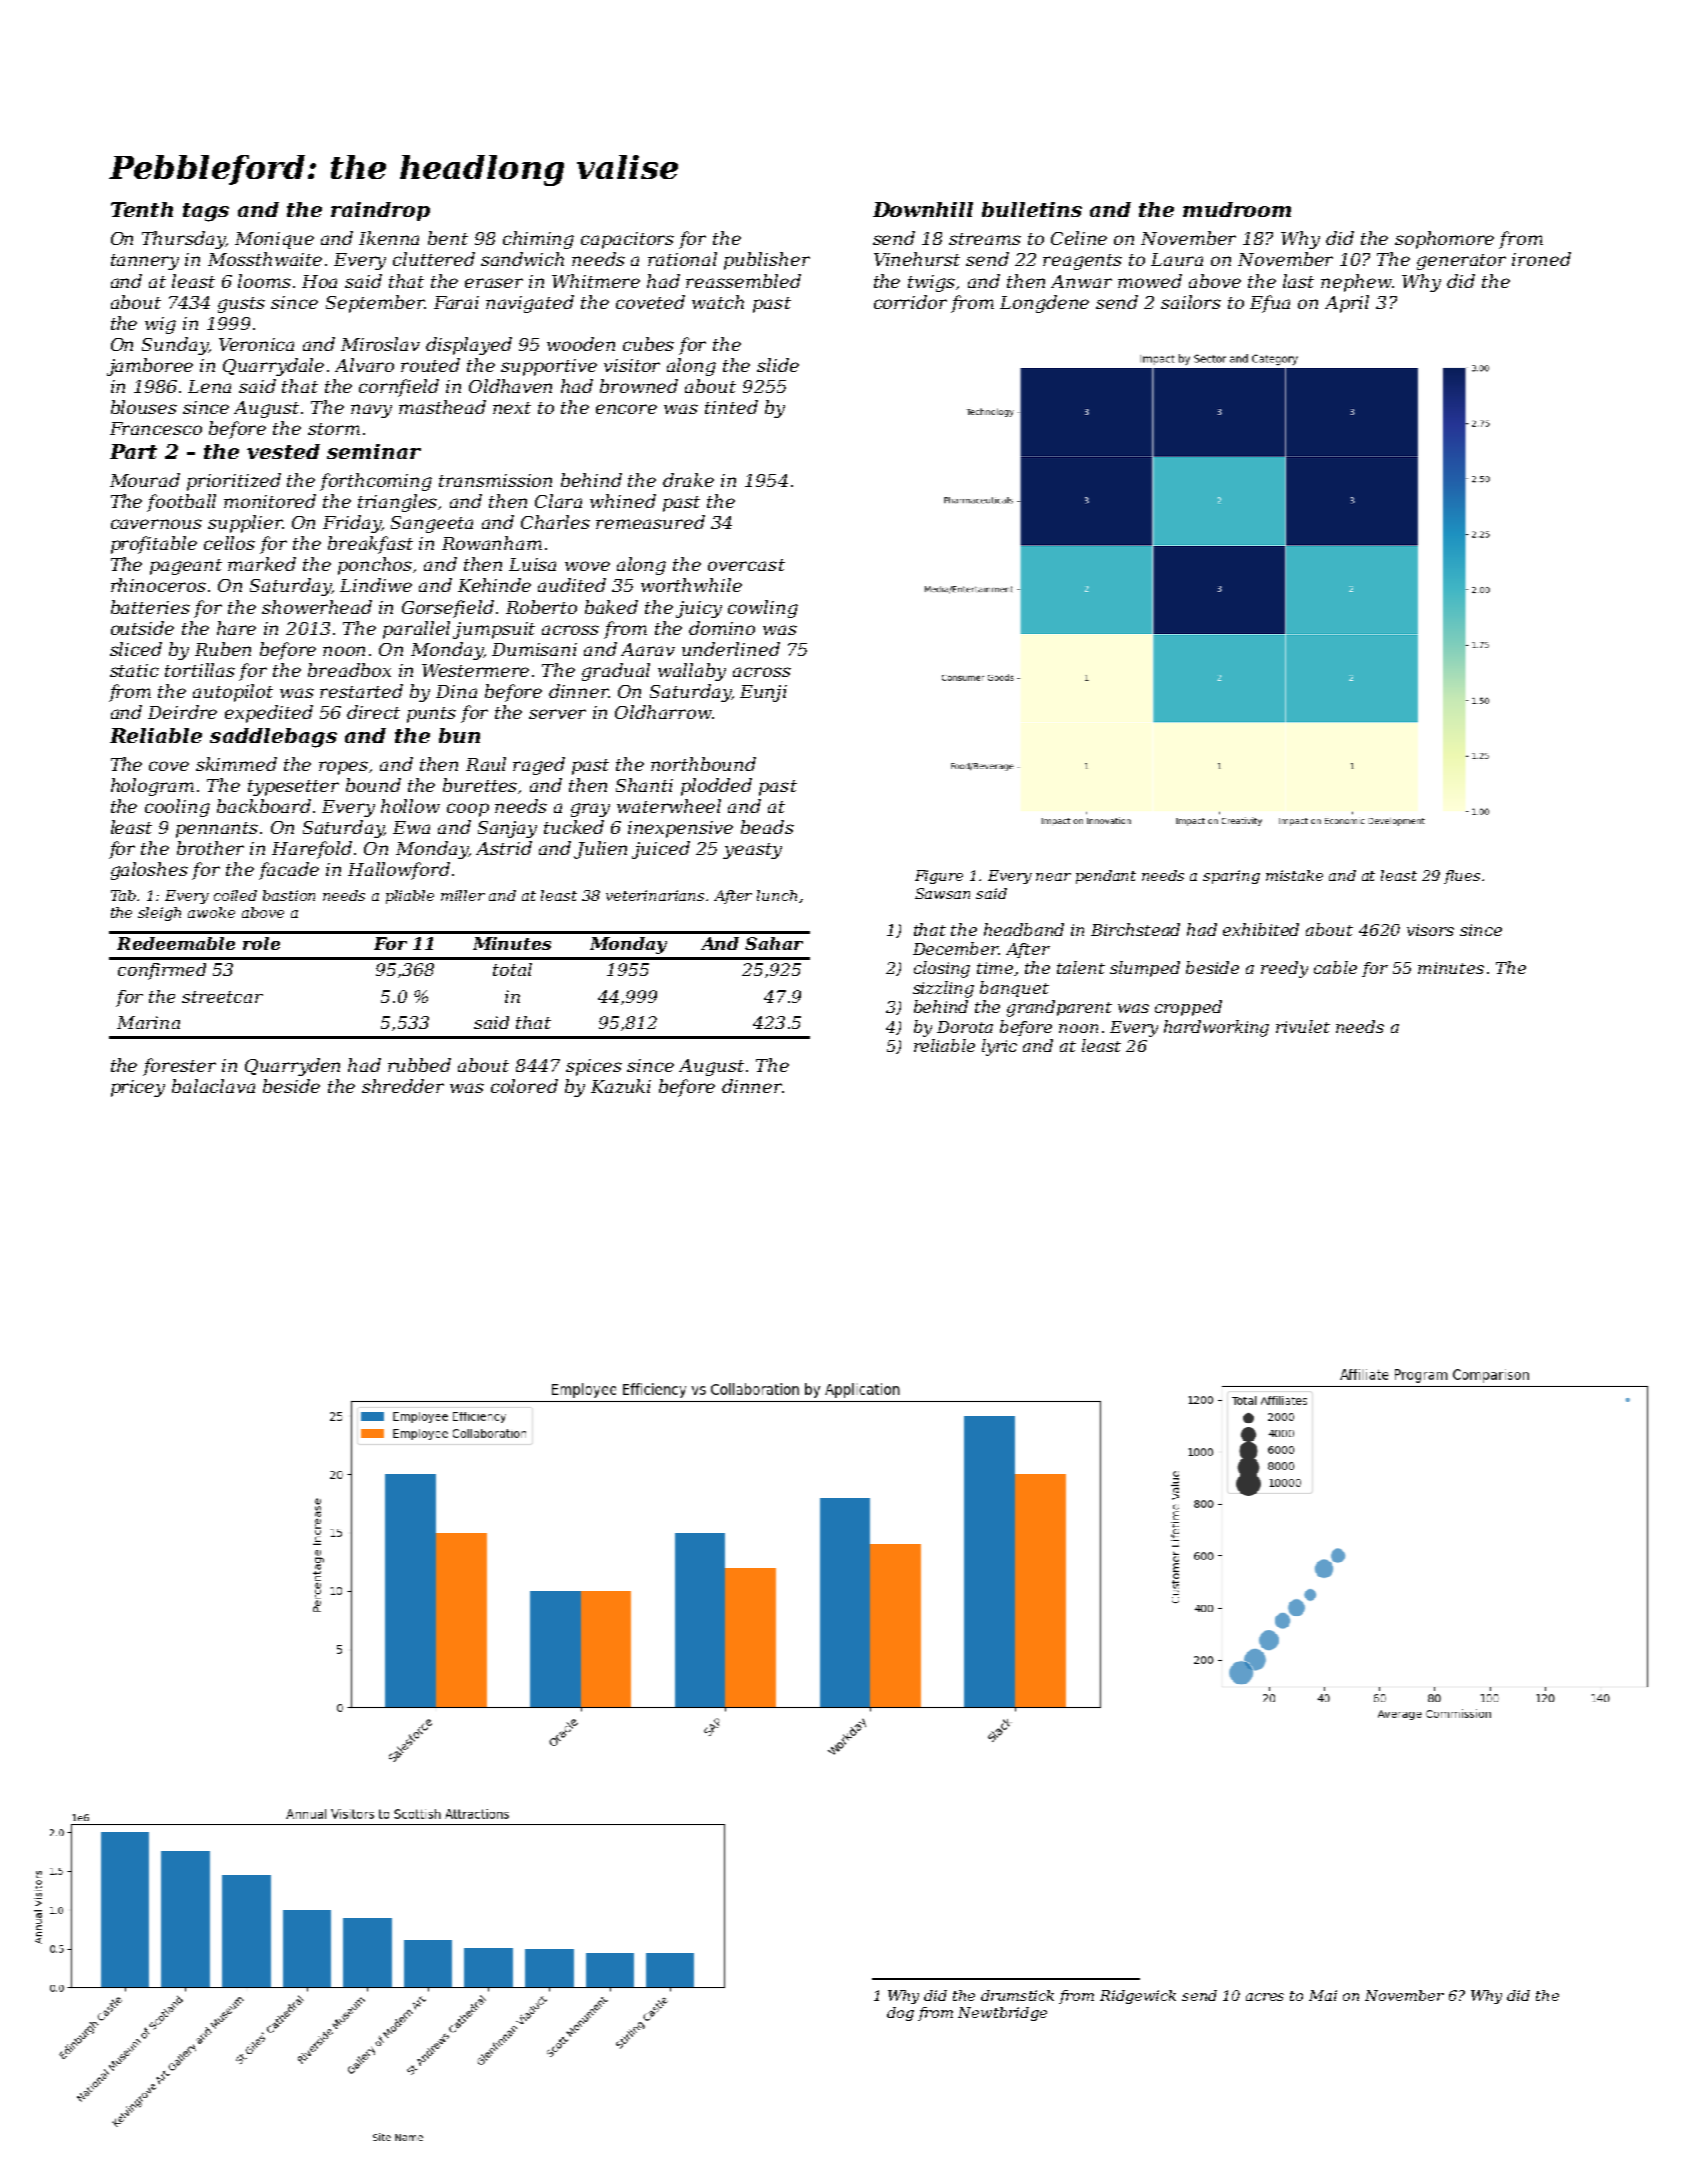 The image size is (1683, 2178). What do you see at coordinates (1303, 1026) in the page?
I see `rivulet` at bounding box center [1303, 1026].
